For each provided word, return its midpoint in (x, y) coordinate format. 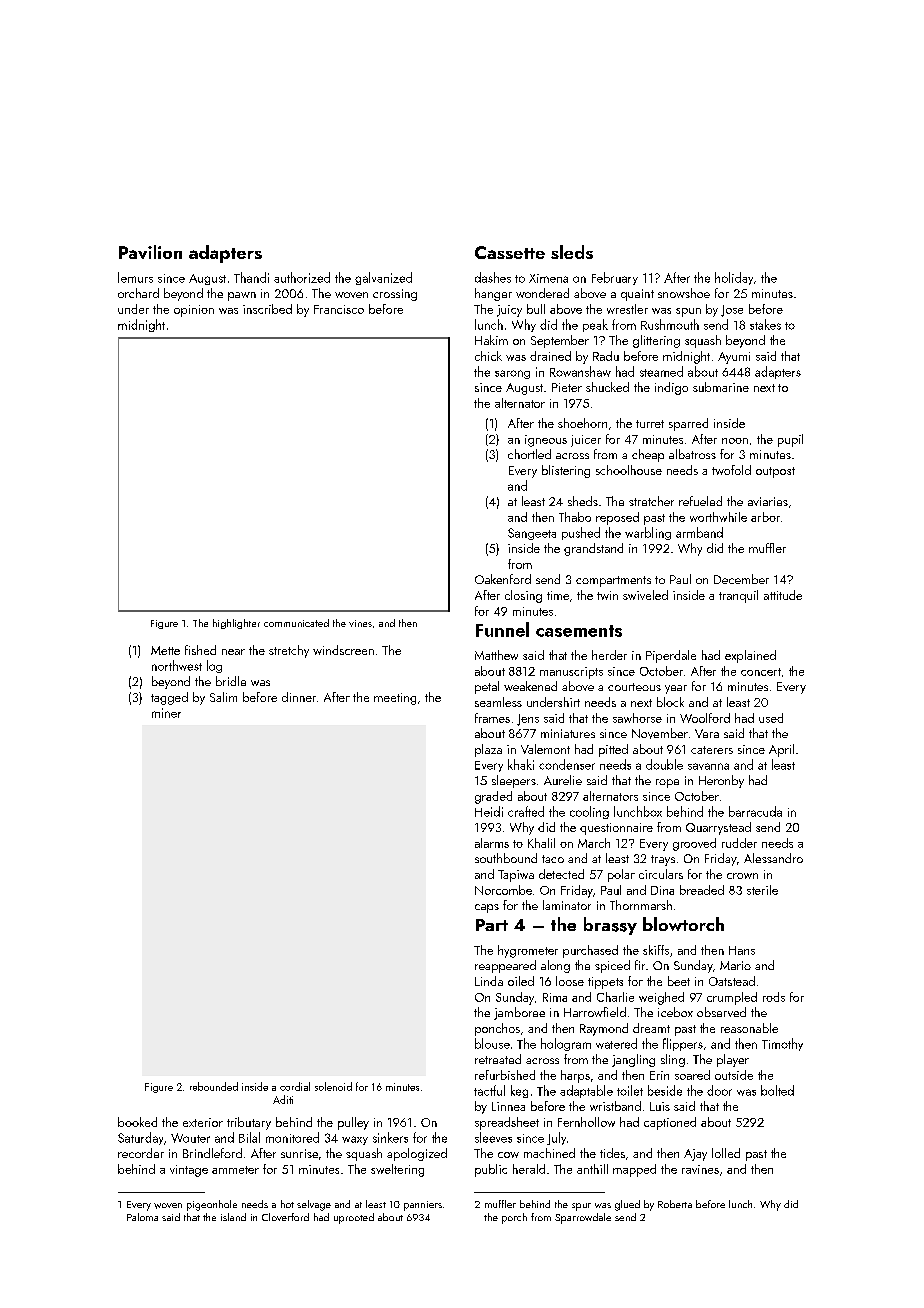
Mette (165, 650)
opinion (194, 311)
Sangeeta (532, 534)
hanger (493, 294)
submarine (721, 387)
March (594, 843)
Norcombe (503, 890)
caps (487, 908)
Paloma (142, 1217)
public (491, 1170)
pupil (790, 440)
